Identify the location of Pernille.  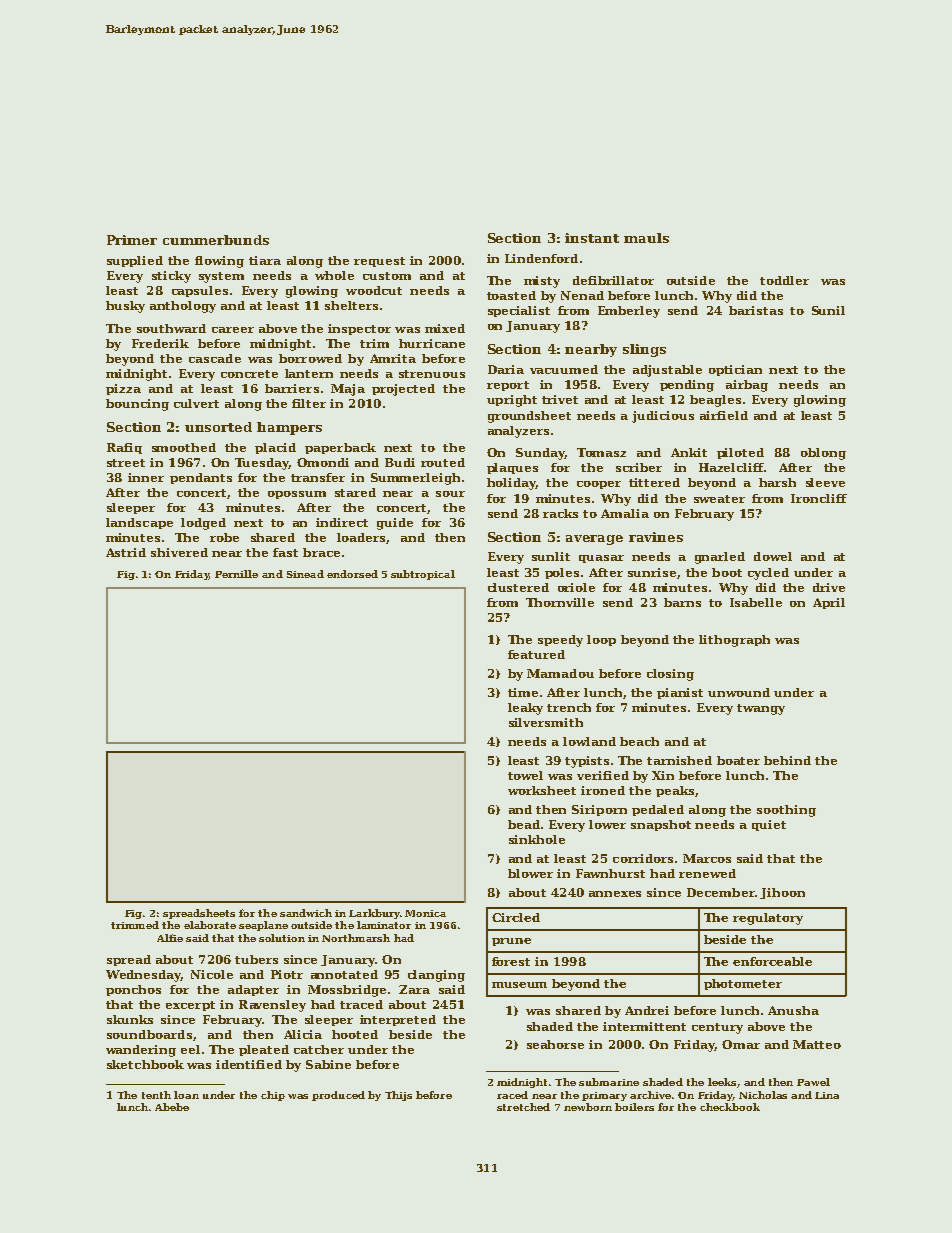
(236, 574).
